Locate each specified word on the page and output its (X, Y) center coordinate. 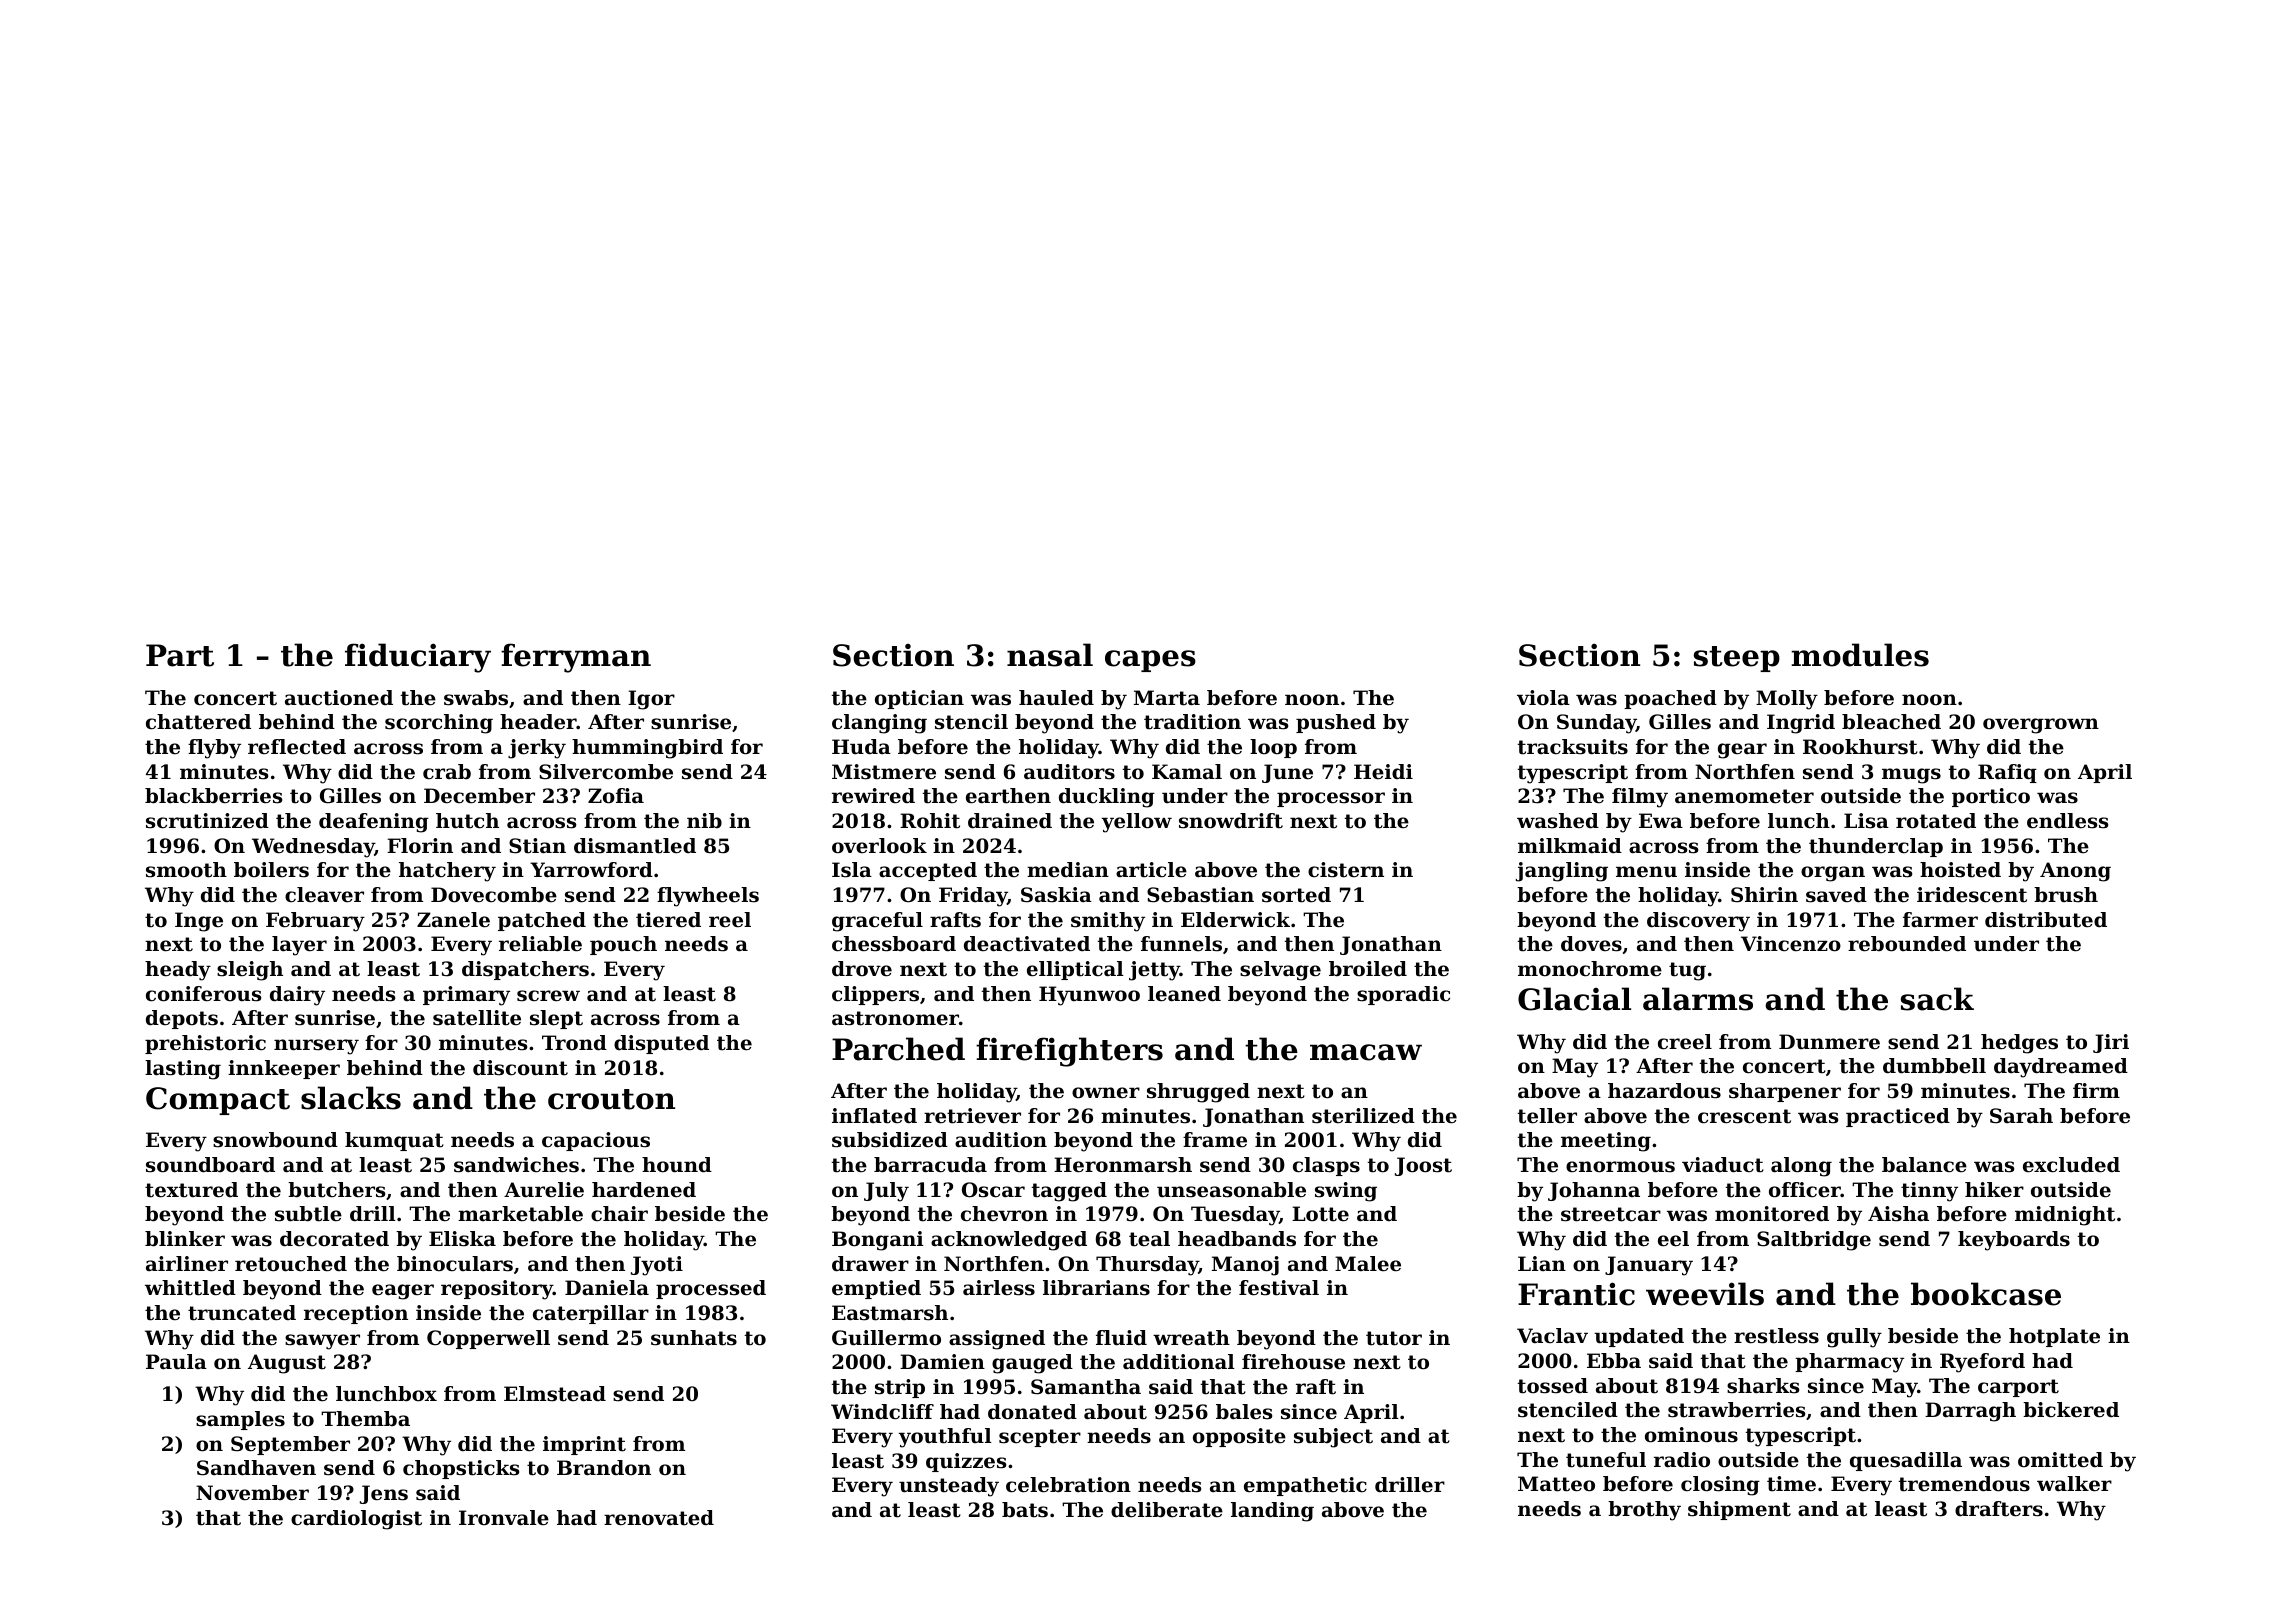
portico (1991, 797)
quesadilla (1906, 1461)
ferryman (576, 658)
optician (919, 699)
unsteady (949, 1487)
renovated (659, 1518)
